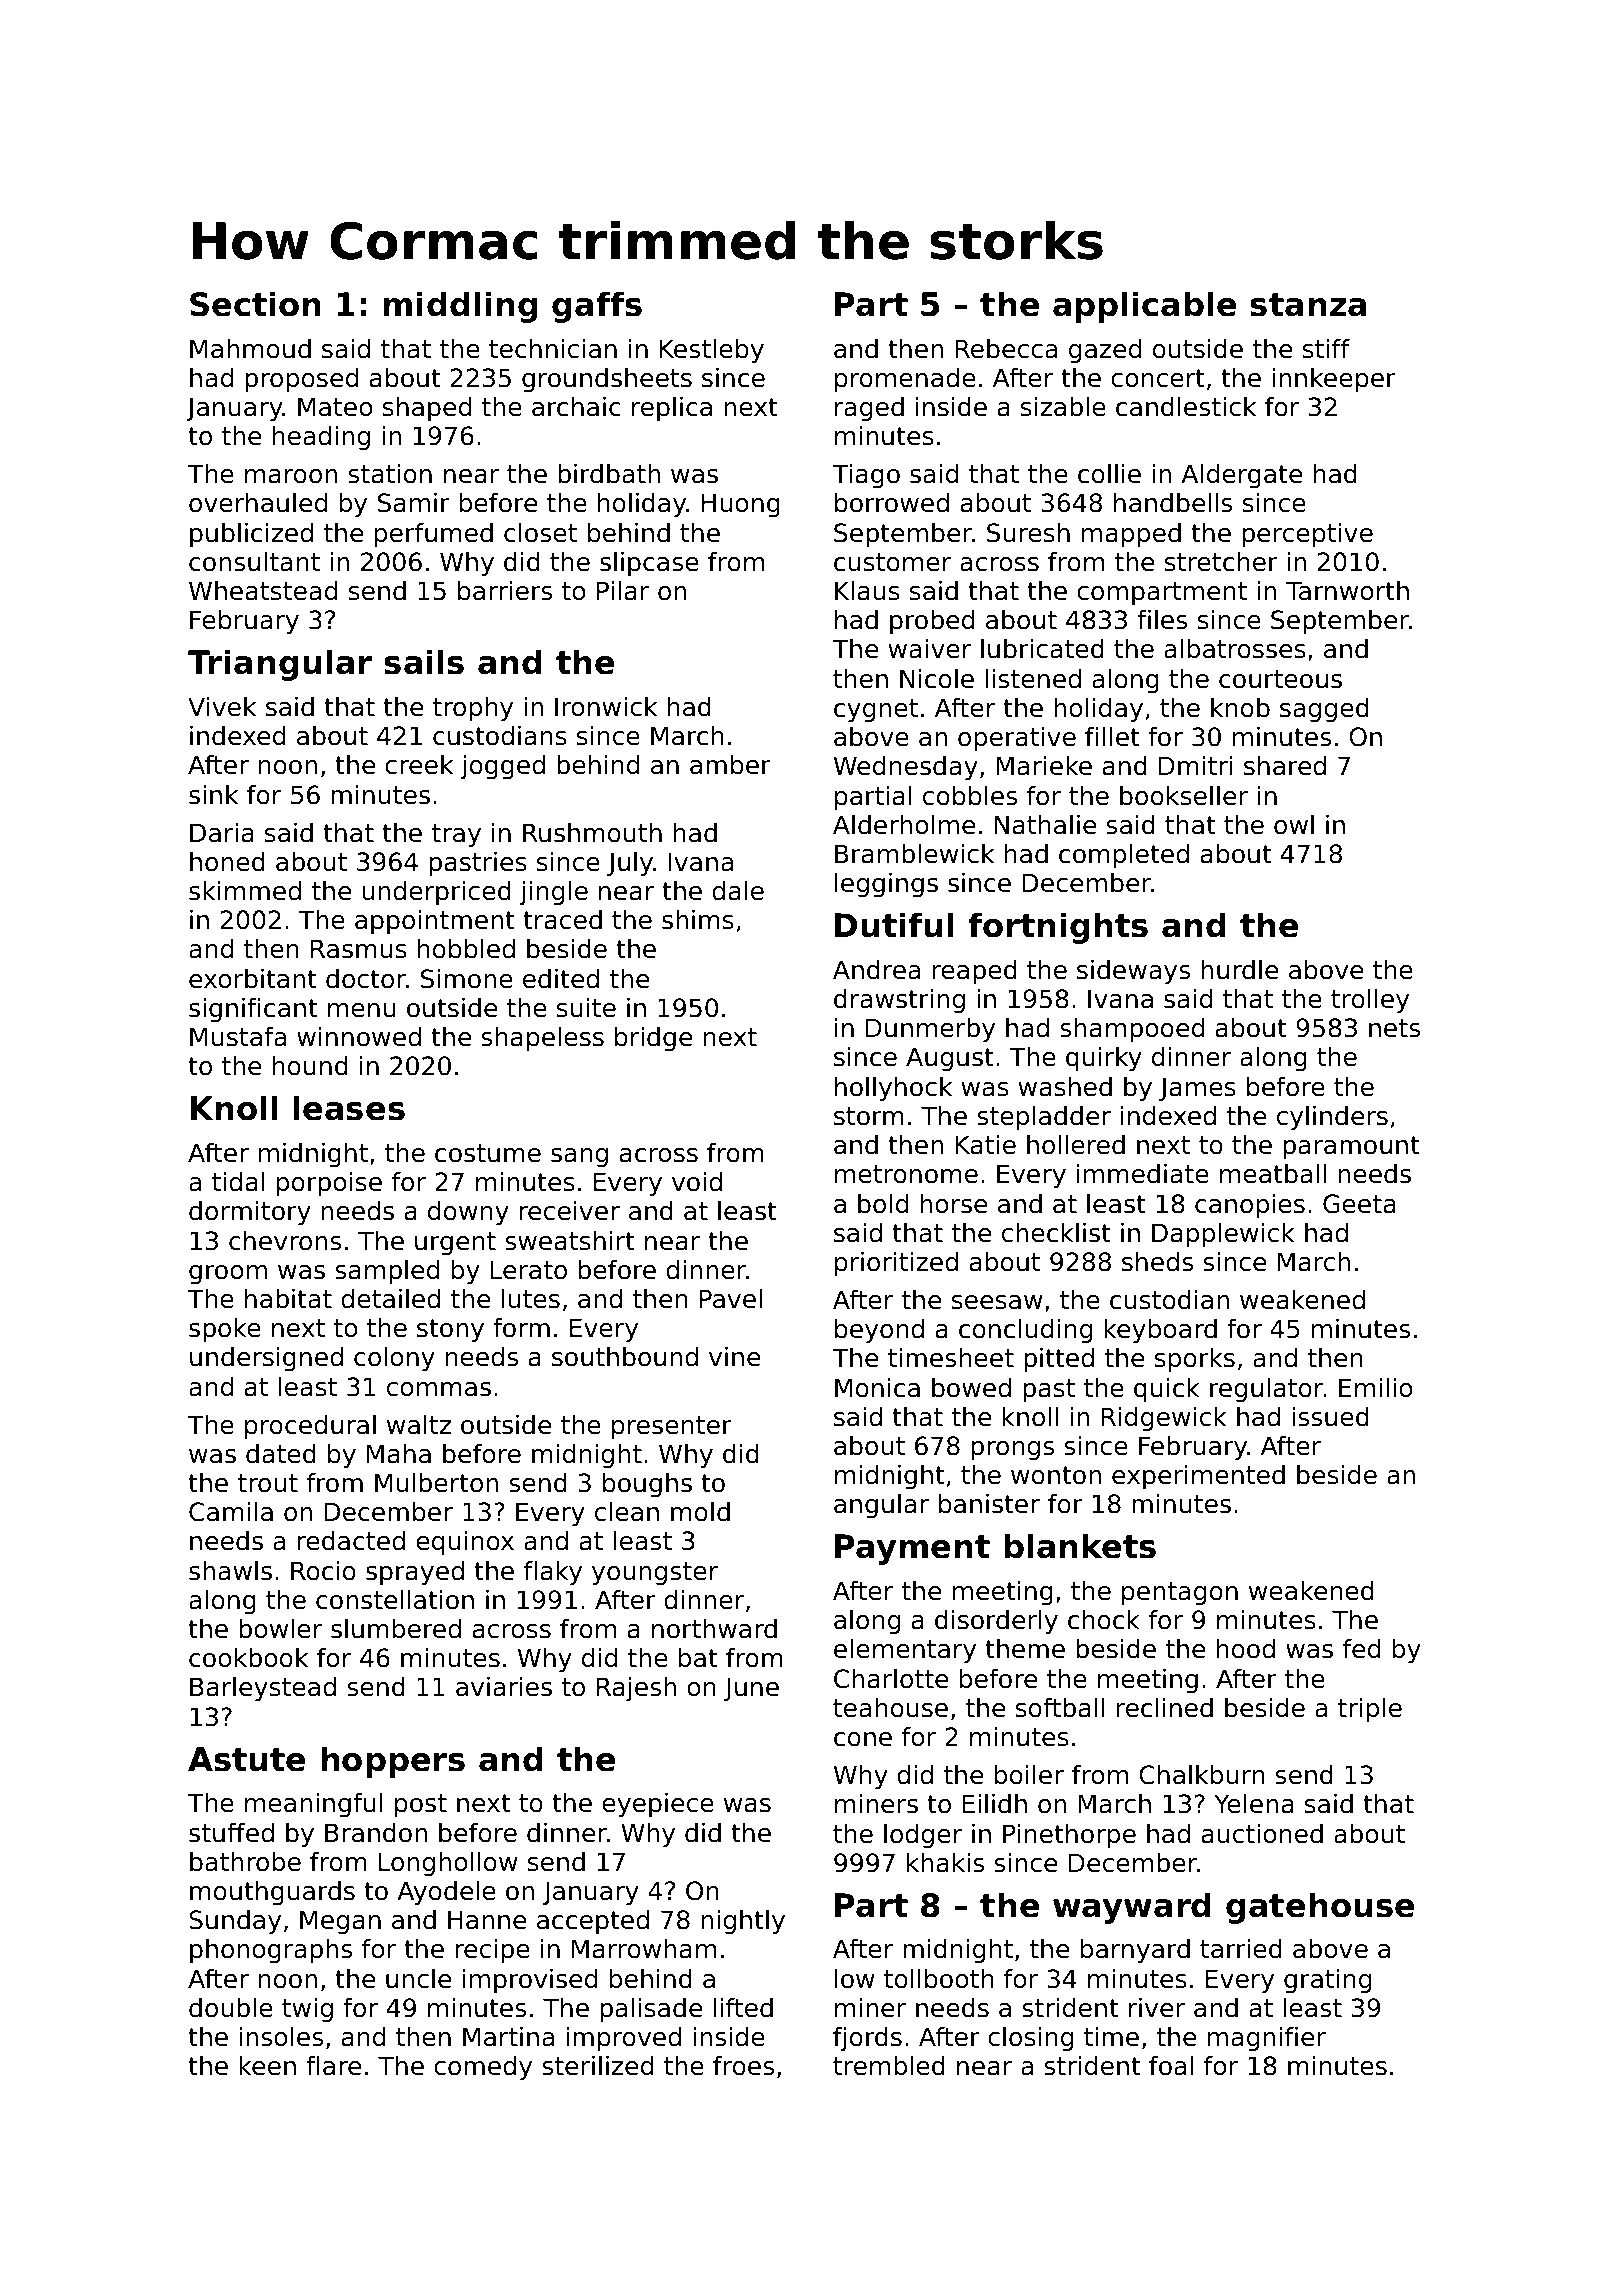 The image size is (1620, 2292). Describe the element at coordinates (1167, 1390) in the screenshot. I see `quick` at that location.
